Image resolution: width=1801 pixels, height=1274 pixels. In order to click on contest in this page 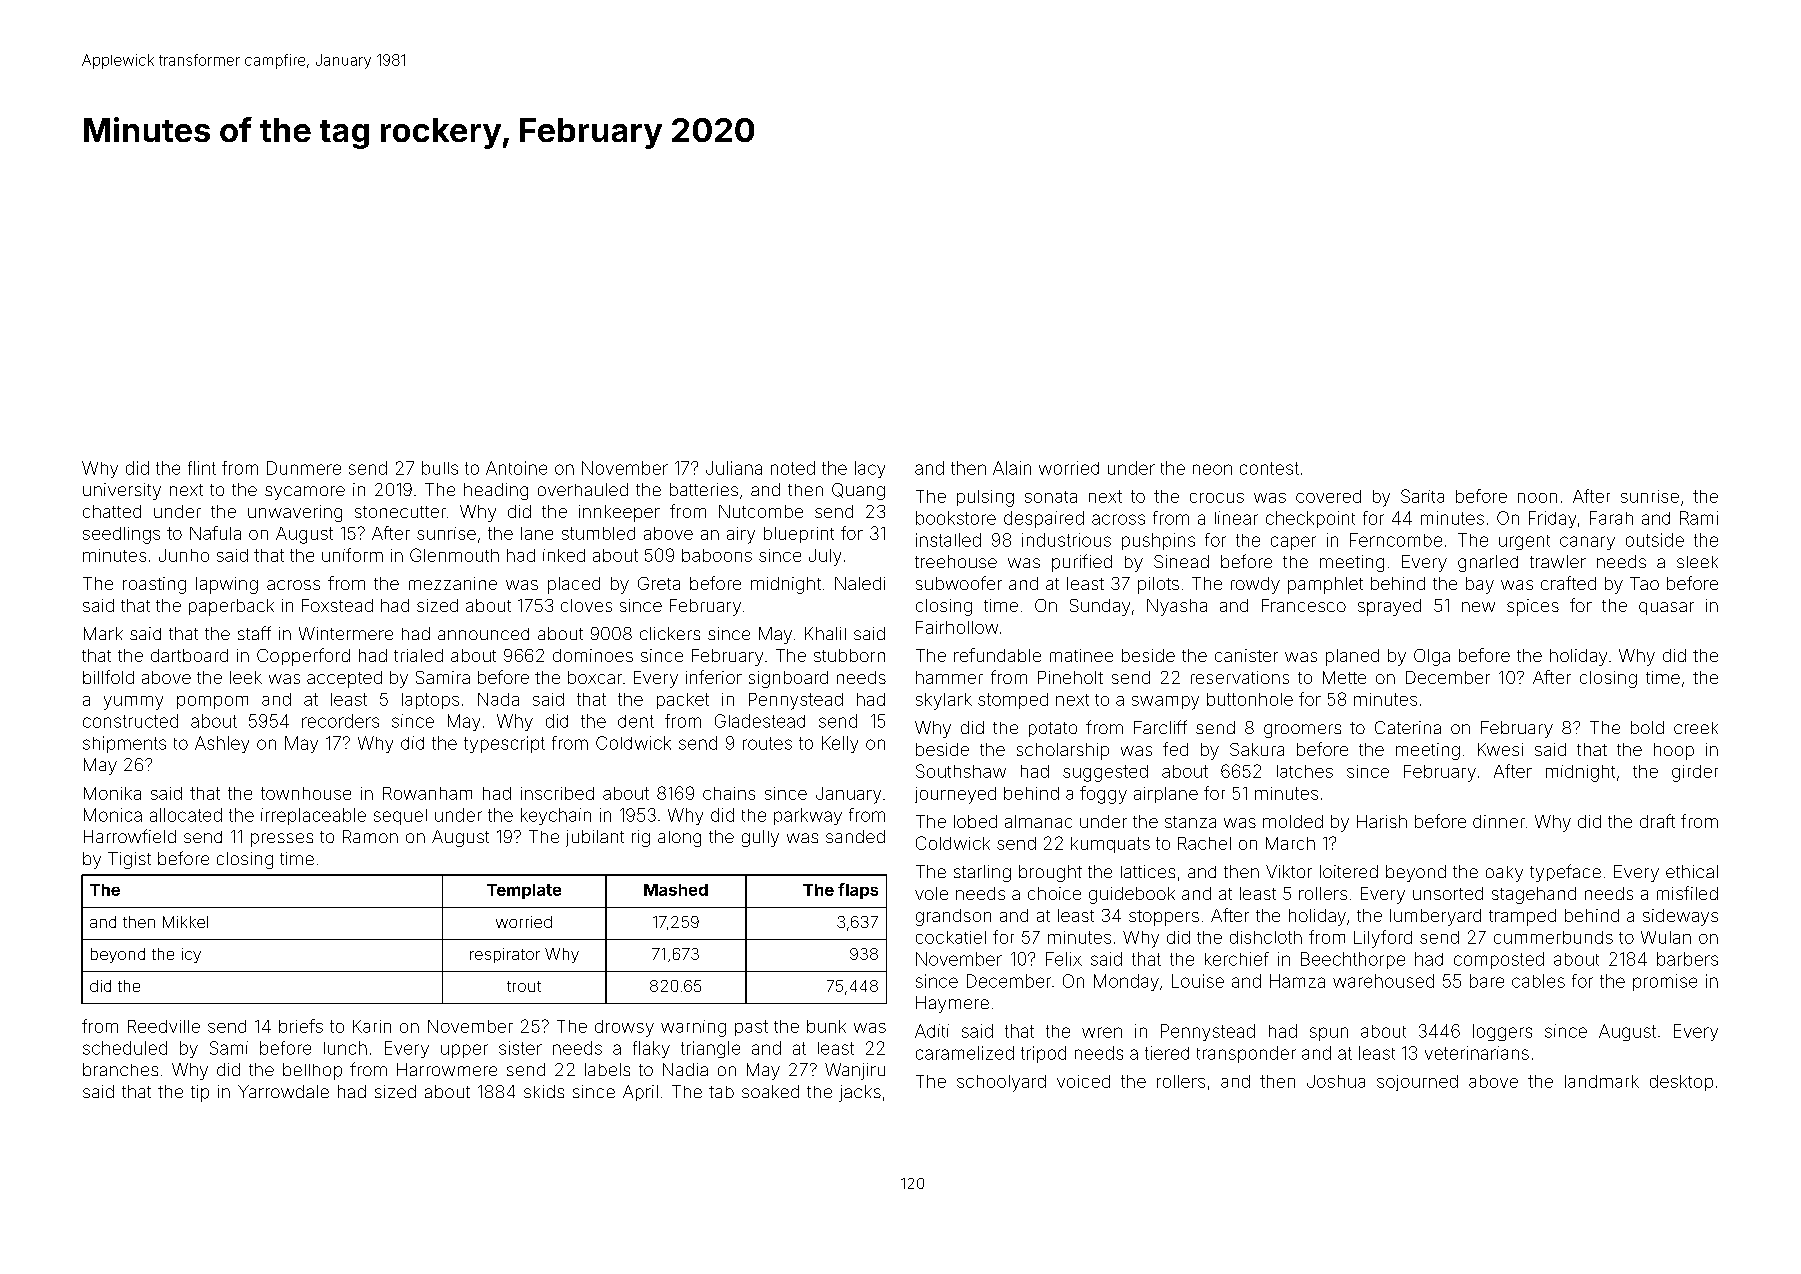, I will do `click(1269, 468)`.
